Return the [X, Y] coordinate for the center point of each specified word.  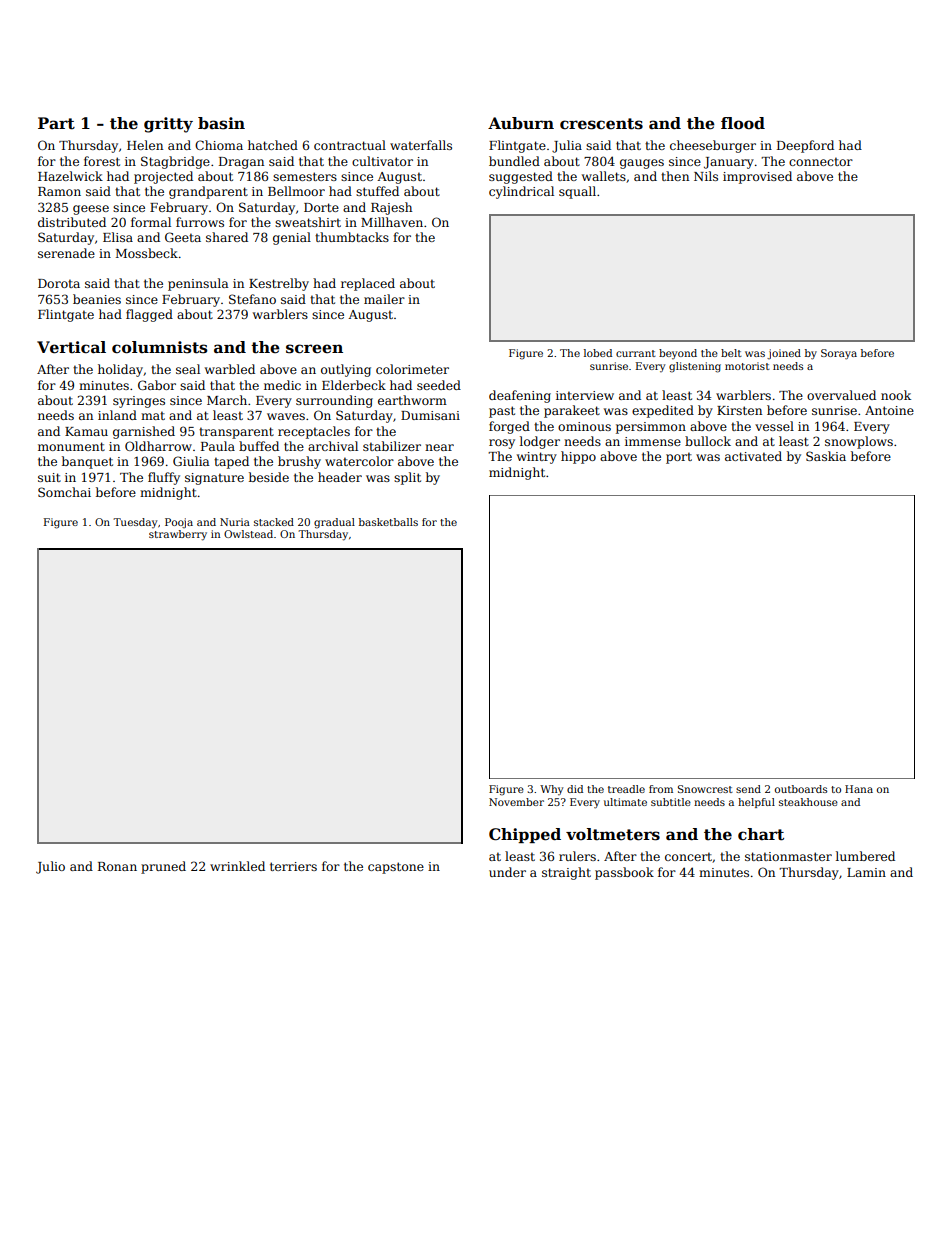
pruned [163, 867]
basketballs [388, 522]
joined [784, 354]
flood [743, 123]
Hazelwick [70, 176]
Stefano [252, 299]
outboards [801, 789]
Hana [859, 789]
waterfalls [421, 145]
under [507, 872]
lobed [598, 353]
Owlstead [248, 534]
